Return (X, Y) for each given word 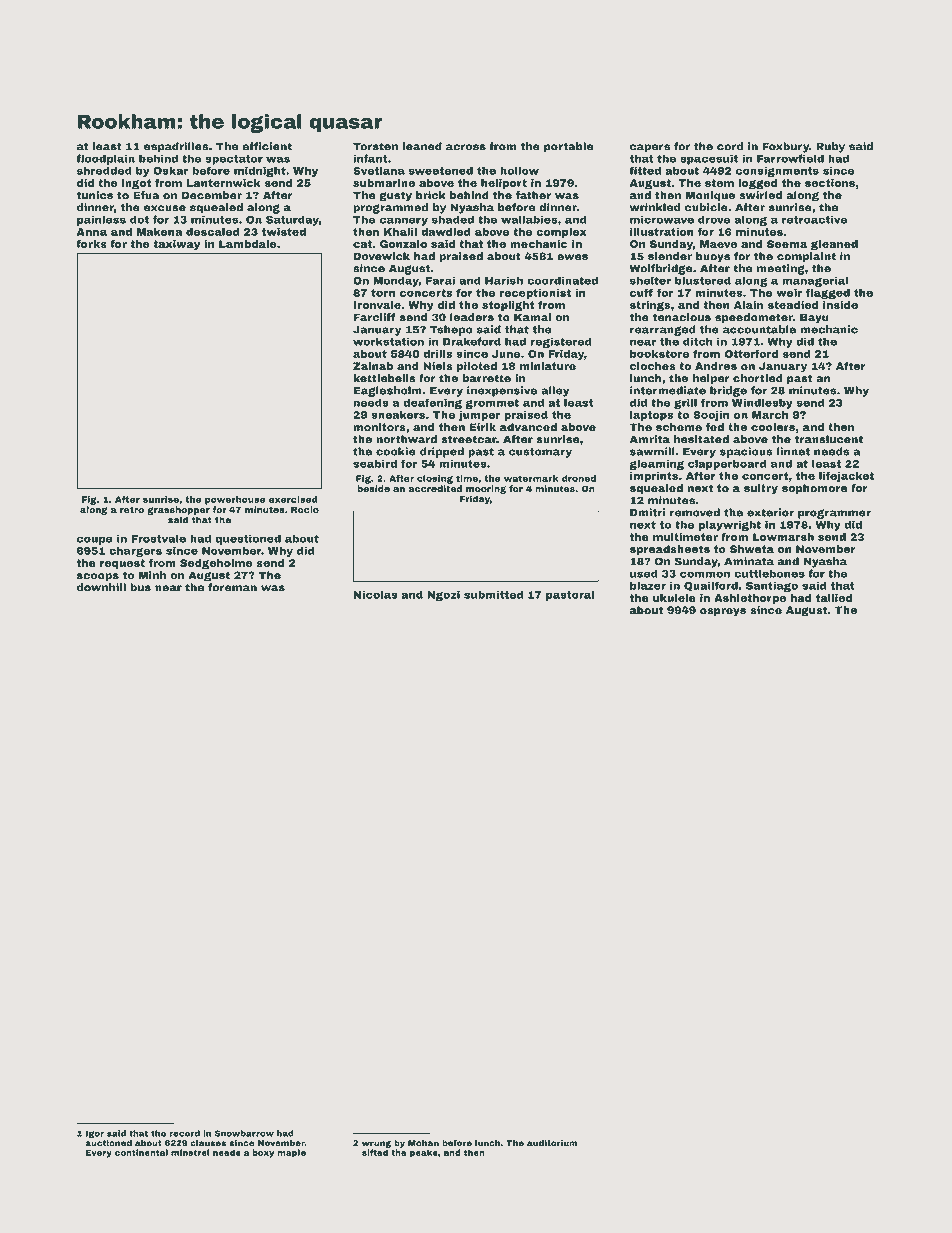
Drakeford (472, 341)
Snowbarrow (244, 1133)
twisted (284, 232)
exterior (770, 512)
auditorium (552, 1143)
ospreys (723, 612)
